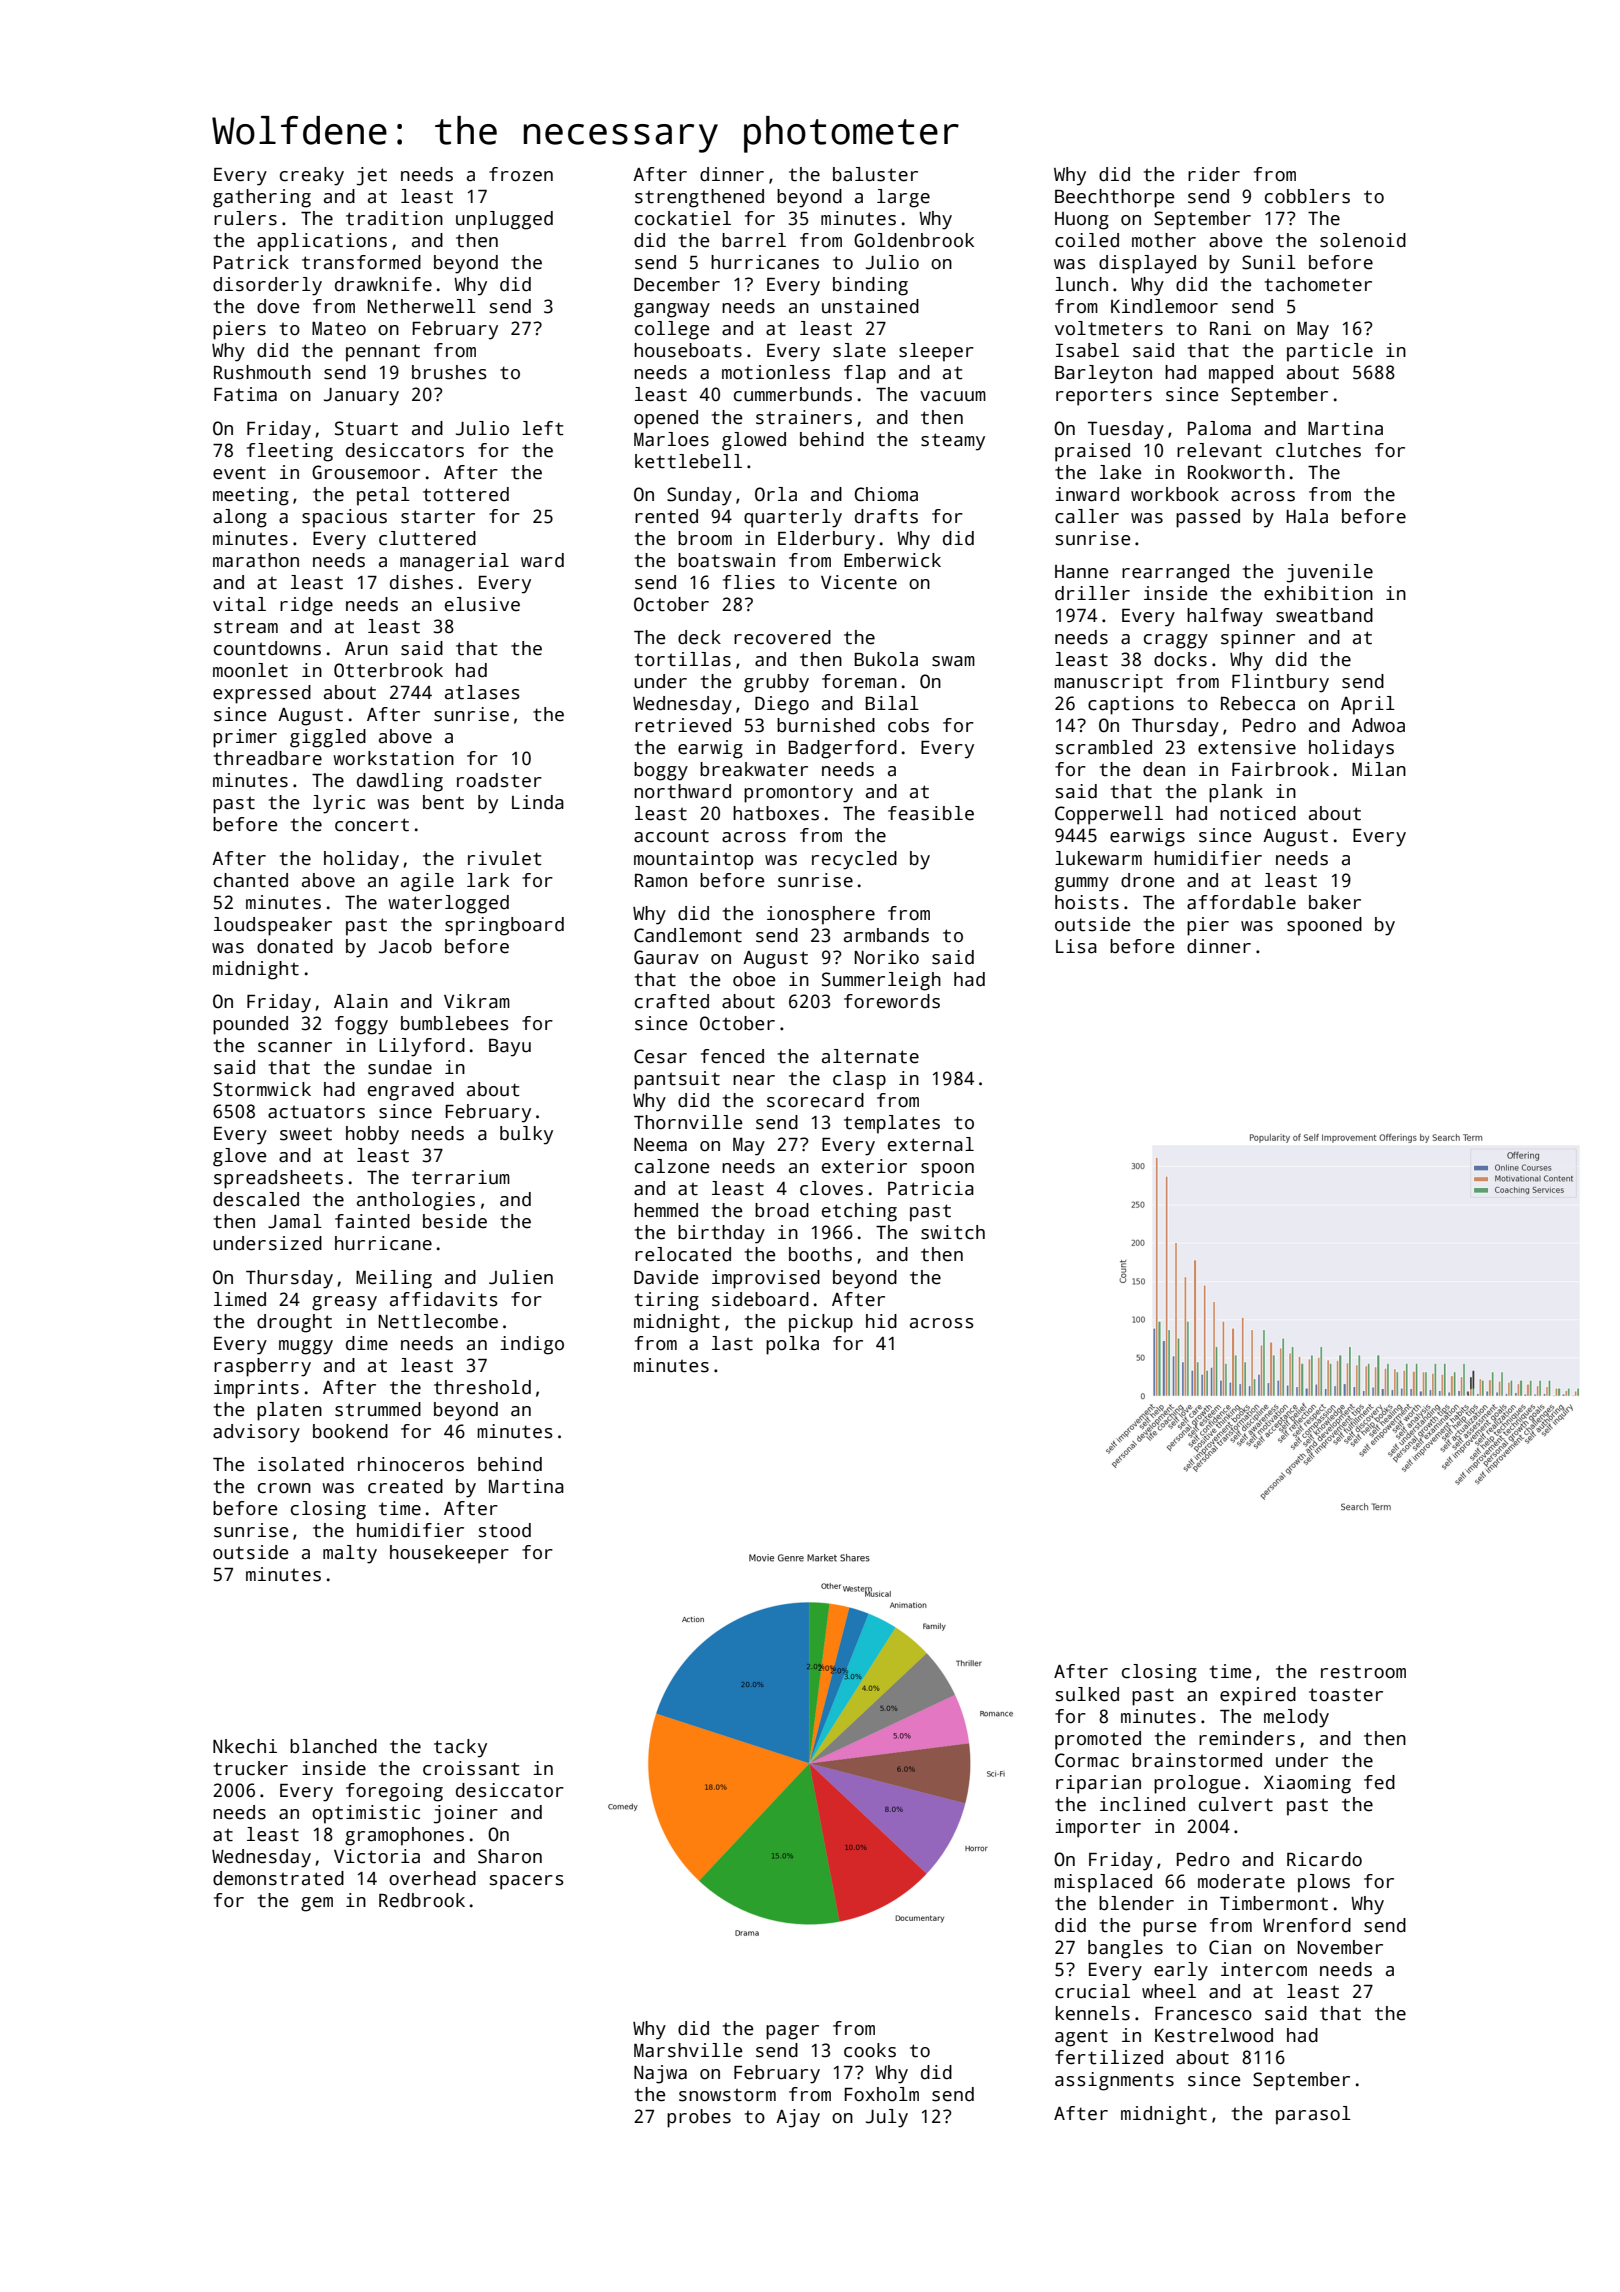 The image size is (1620, 2292). What do you see at coordinates (798, 2118) in the screenshot?
I see `Ajay` at bounding box center [798, 2118].
